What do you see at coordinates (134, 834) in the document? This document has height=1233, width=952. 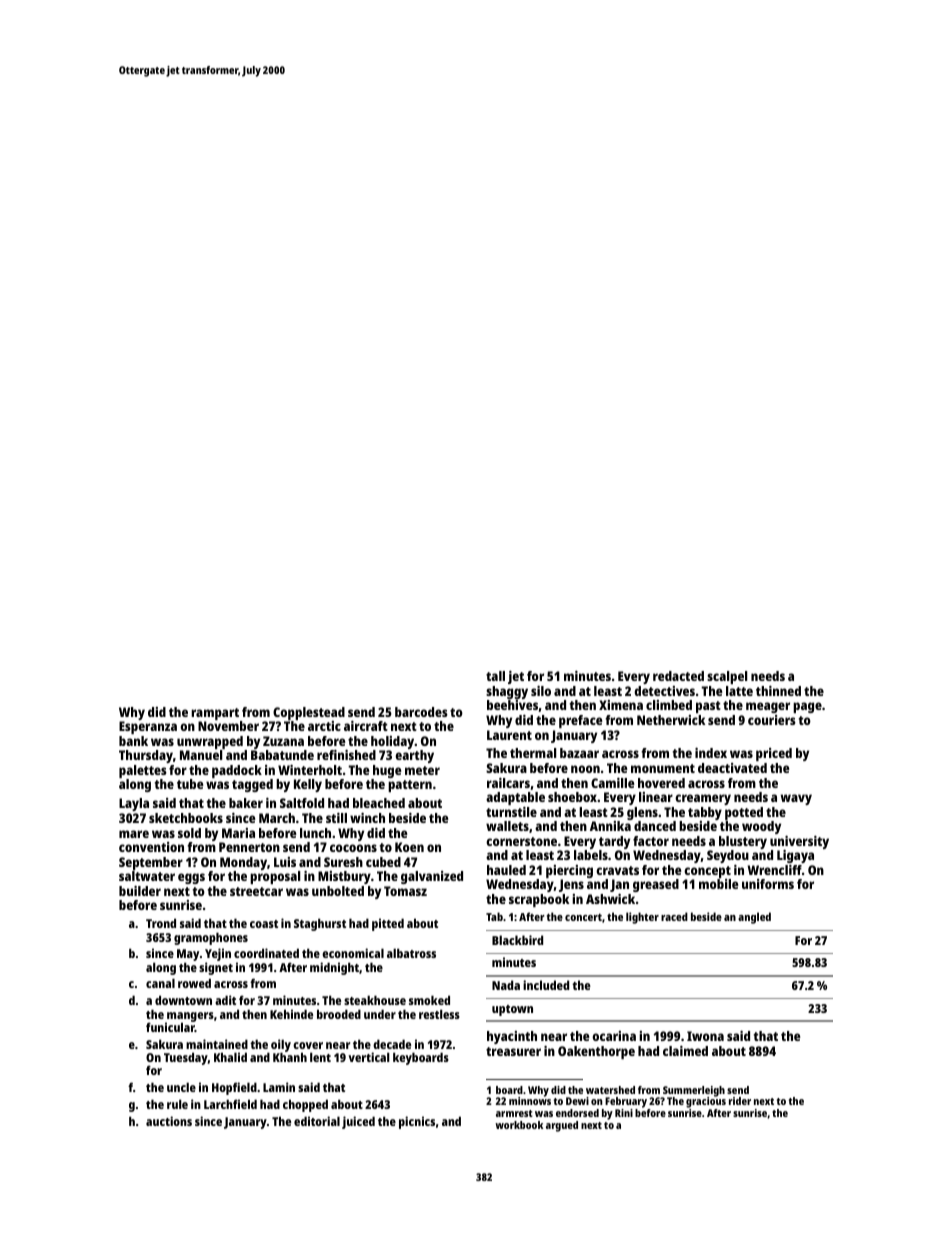 I see `mare` at bounding box center [134, 834].
